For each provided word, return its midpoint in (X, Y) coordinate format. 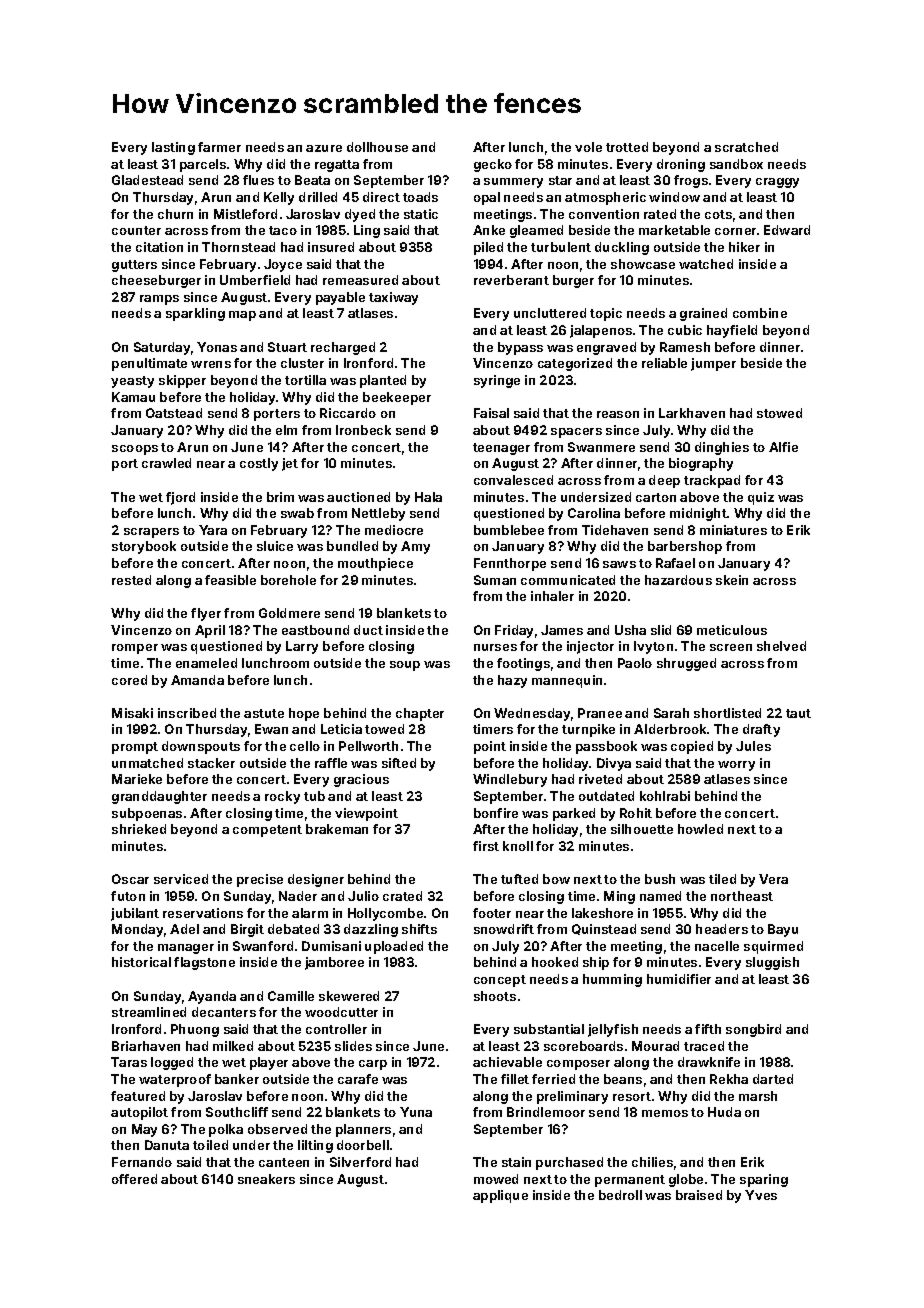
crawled (166, 463)
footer (492, 913)
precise (260, 880)
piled (488, 248)
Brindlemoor (546, 1112)
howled (700, 829)
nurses (495, 647)
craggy (777, 183)
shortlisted (727, 713)
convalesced (513, 480)
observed (277, 1129)
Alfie (783, 447)
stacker (211, 763)
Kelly (279, 198)
